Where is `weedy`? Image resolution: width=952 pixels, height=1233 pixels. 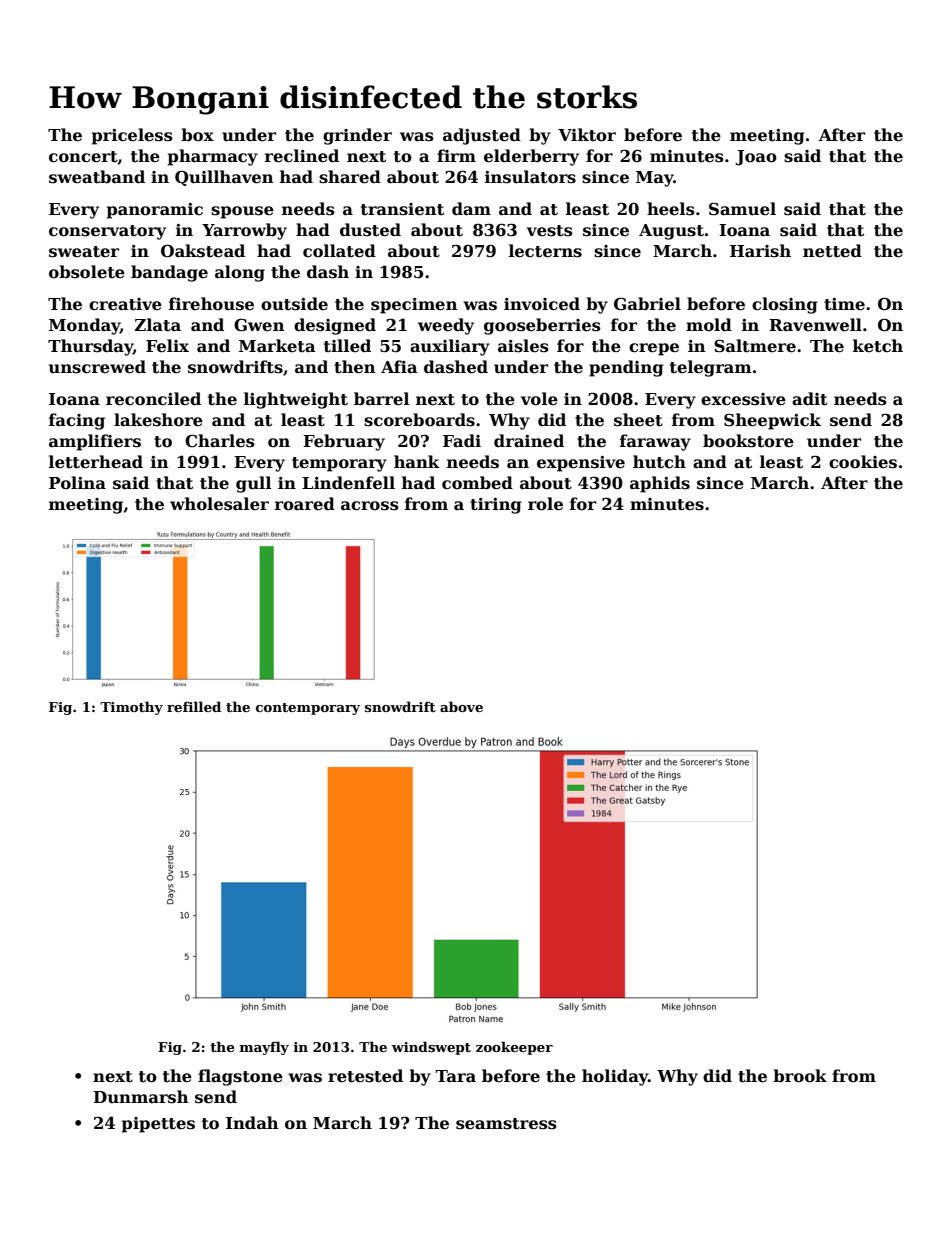 weedy is located at coordinates (446, 326).
